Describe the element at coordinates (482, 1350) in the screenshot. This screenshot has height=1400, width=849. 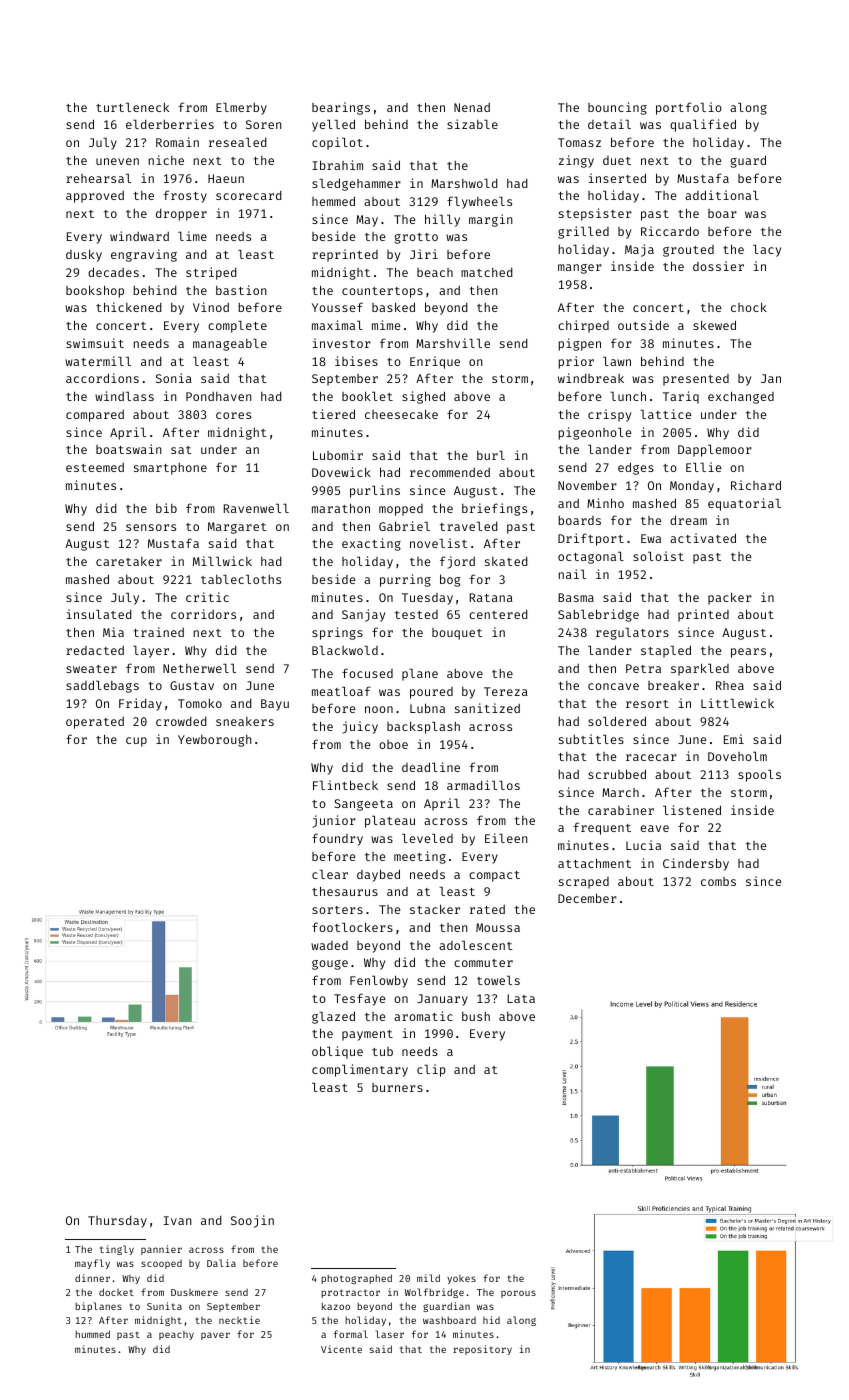
I see `repository` at that location.
